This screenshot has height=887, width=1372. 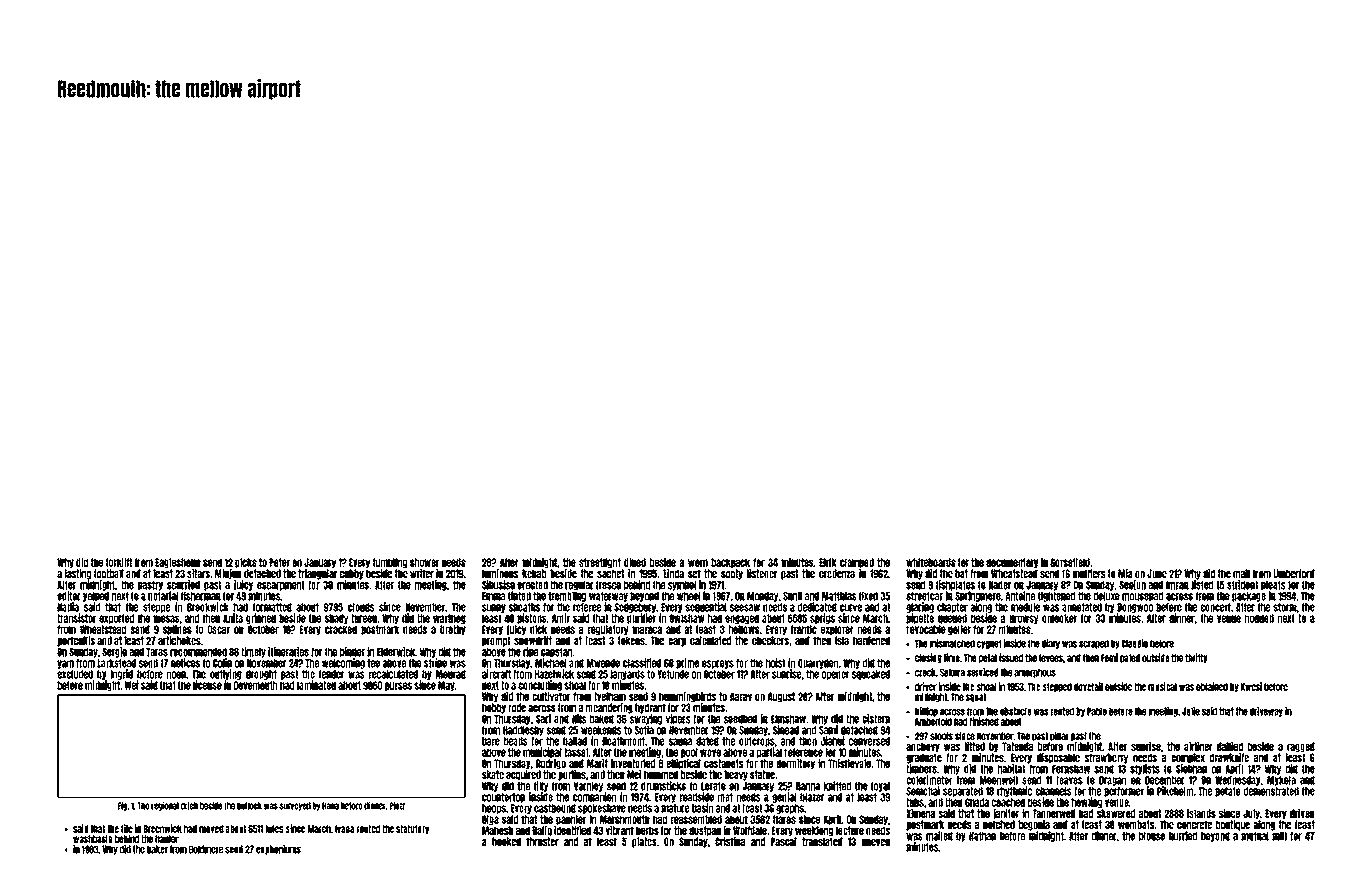 What do you see at coordinates (673, 573) in the screenshot?
I see `Linda` at bounding box center [673, 573].
